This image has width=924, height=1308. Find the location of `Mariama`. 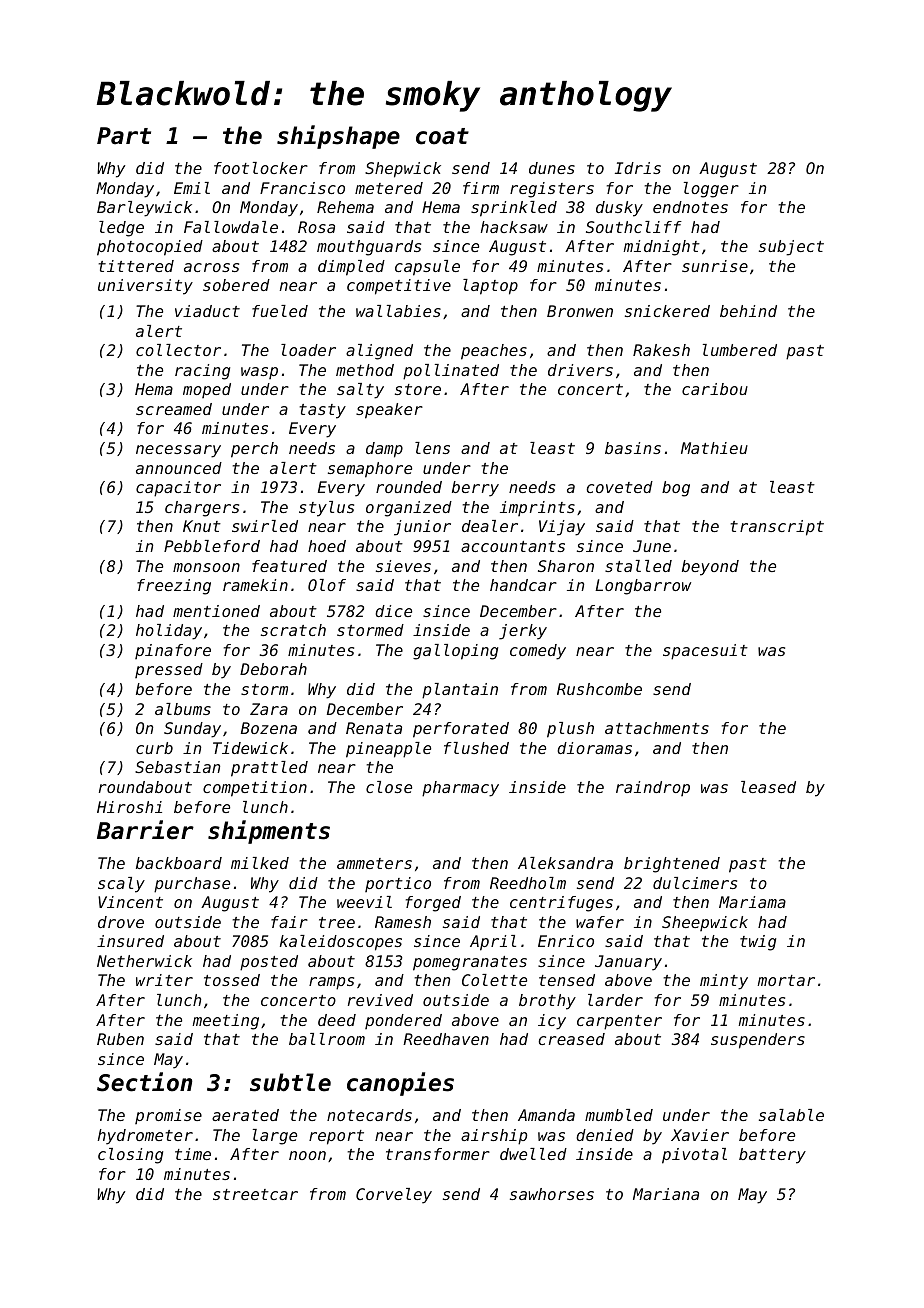

Mariama is located at coordinates (752, 902).
